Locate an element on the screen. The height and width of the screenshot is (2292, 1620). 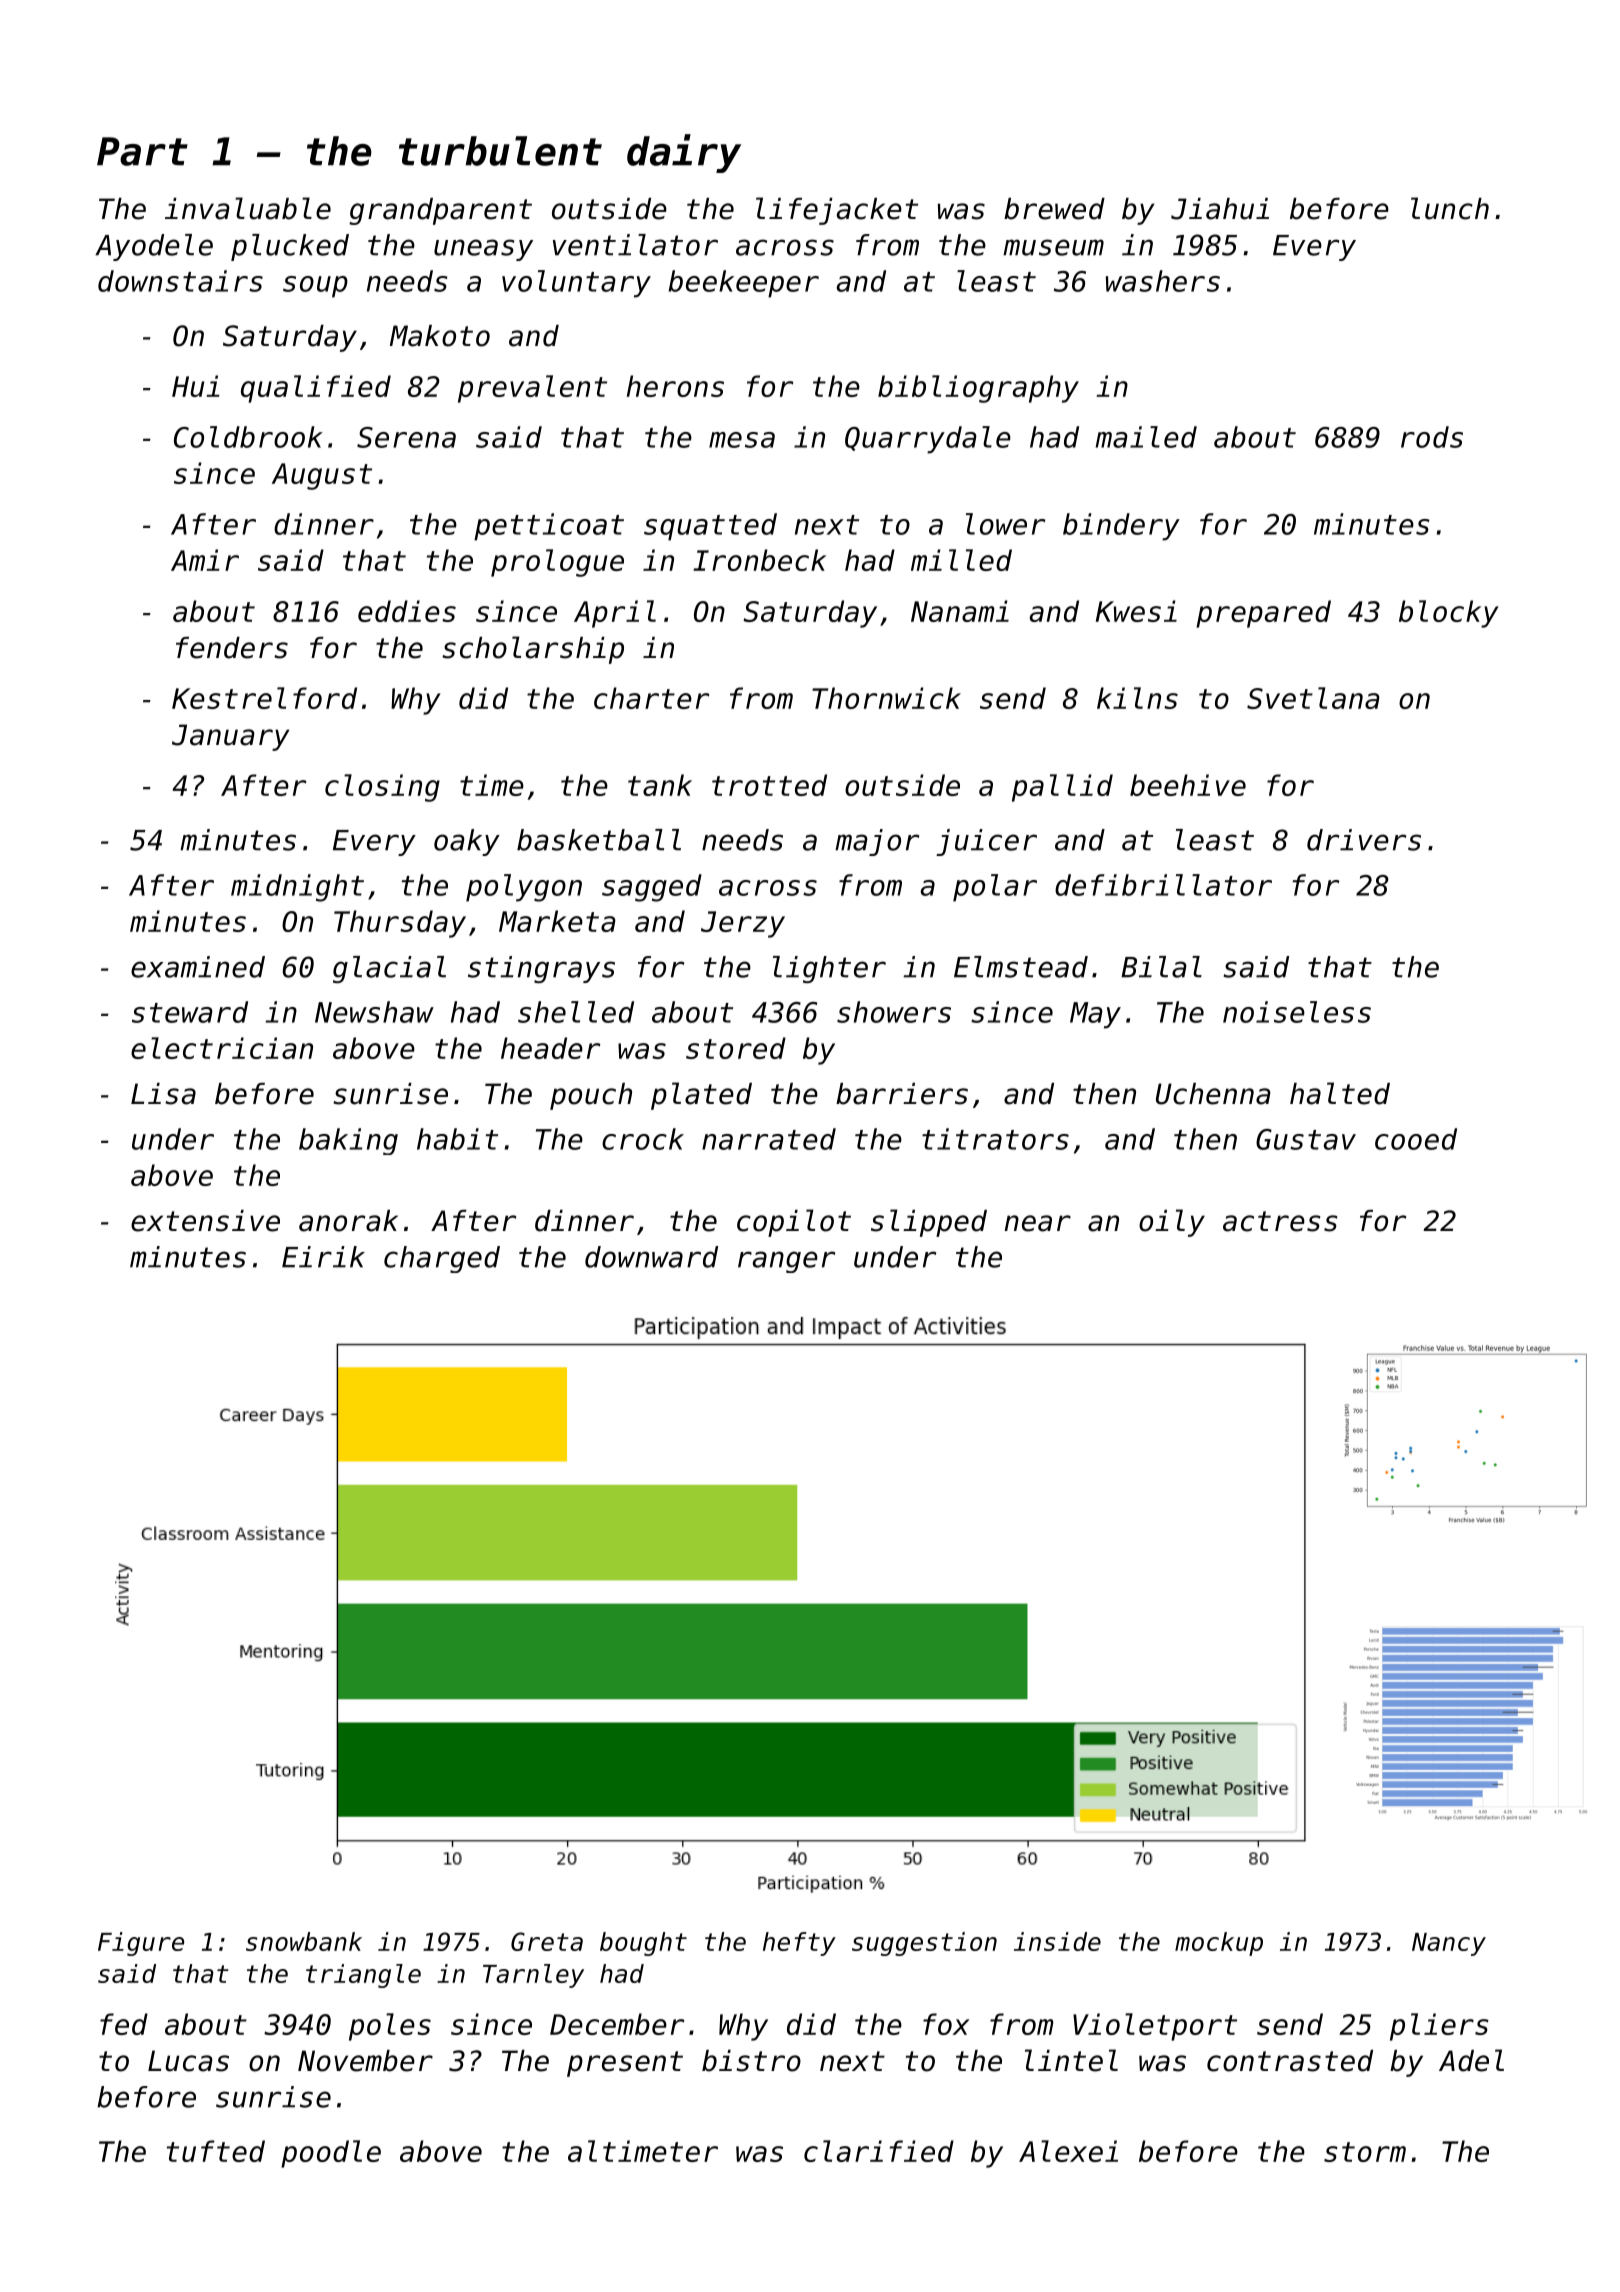
actress is located at coordinates (1280, 1221).
